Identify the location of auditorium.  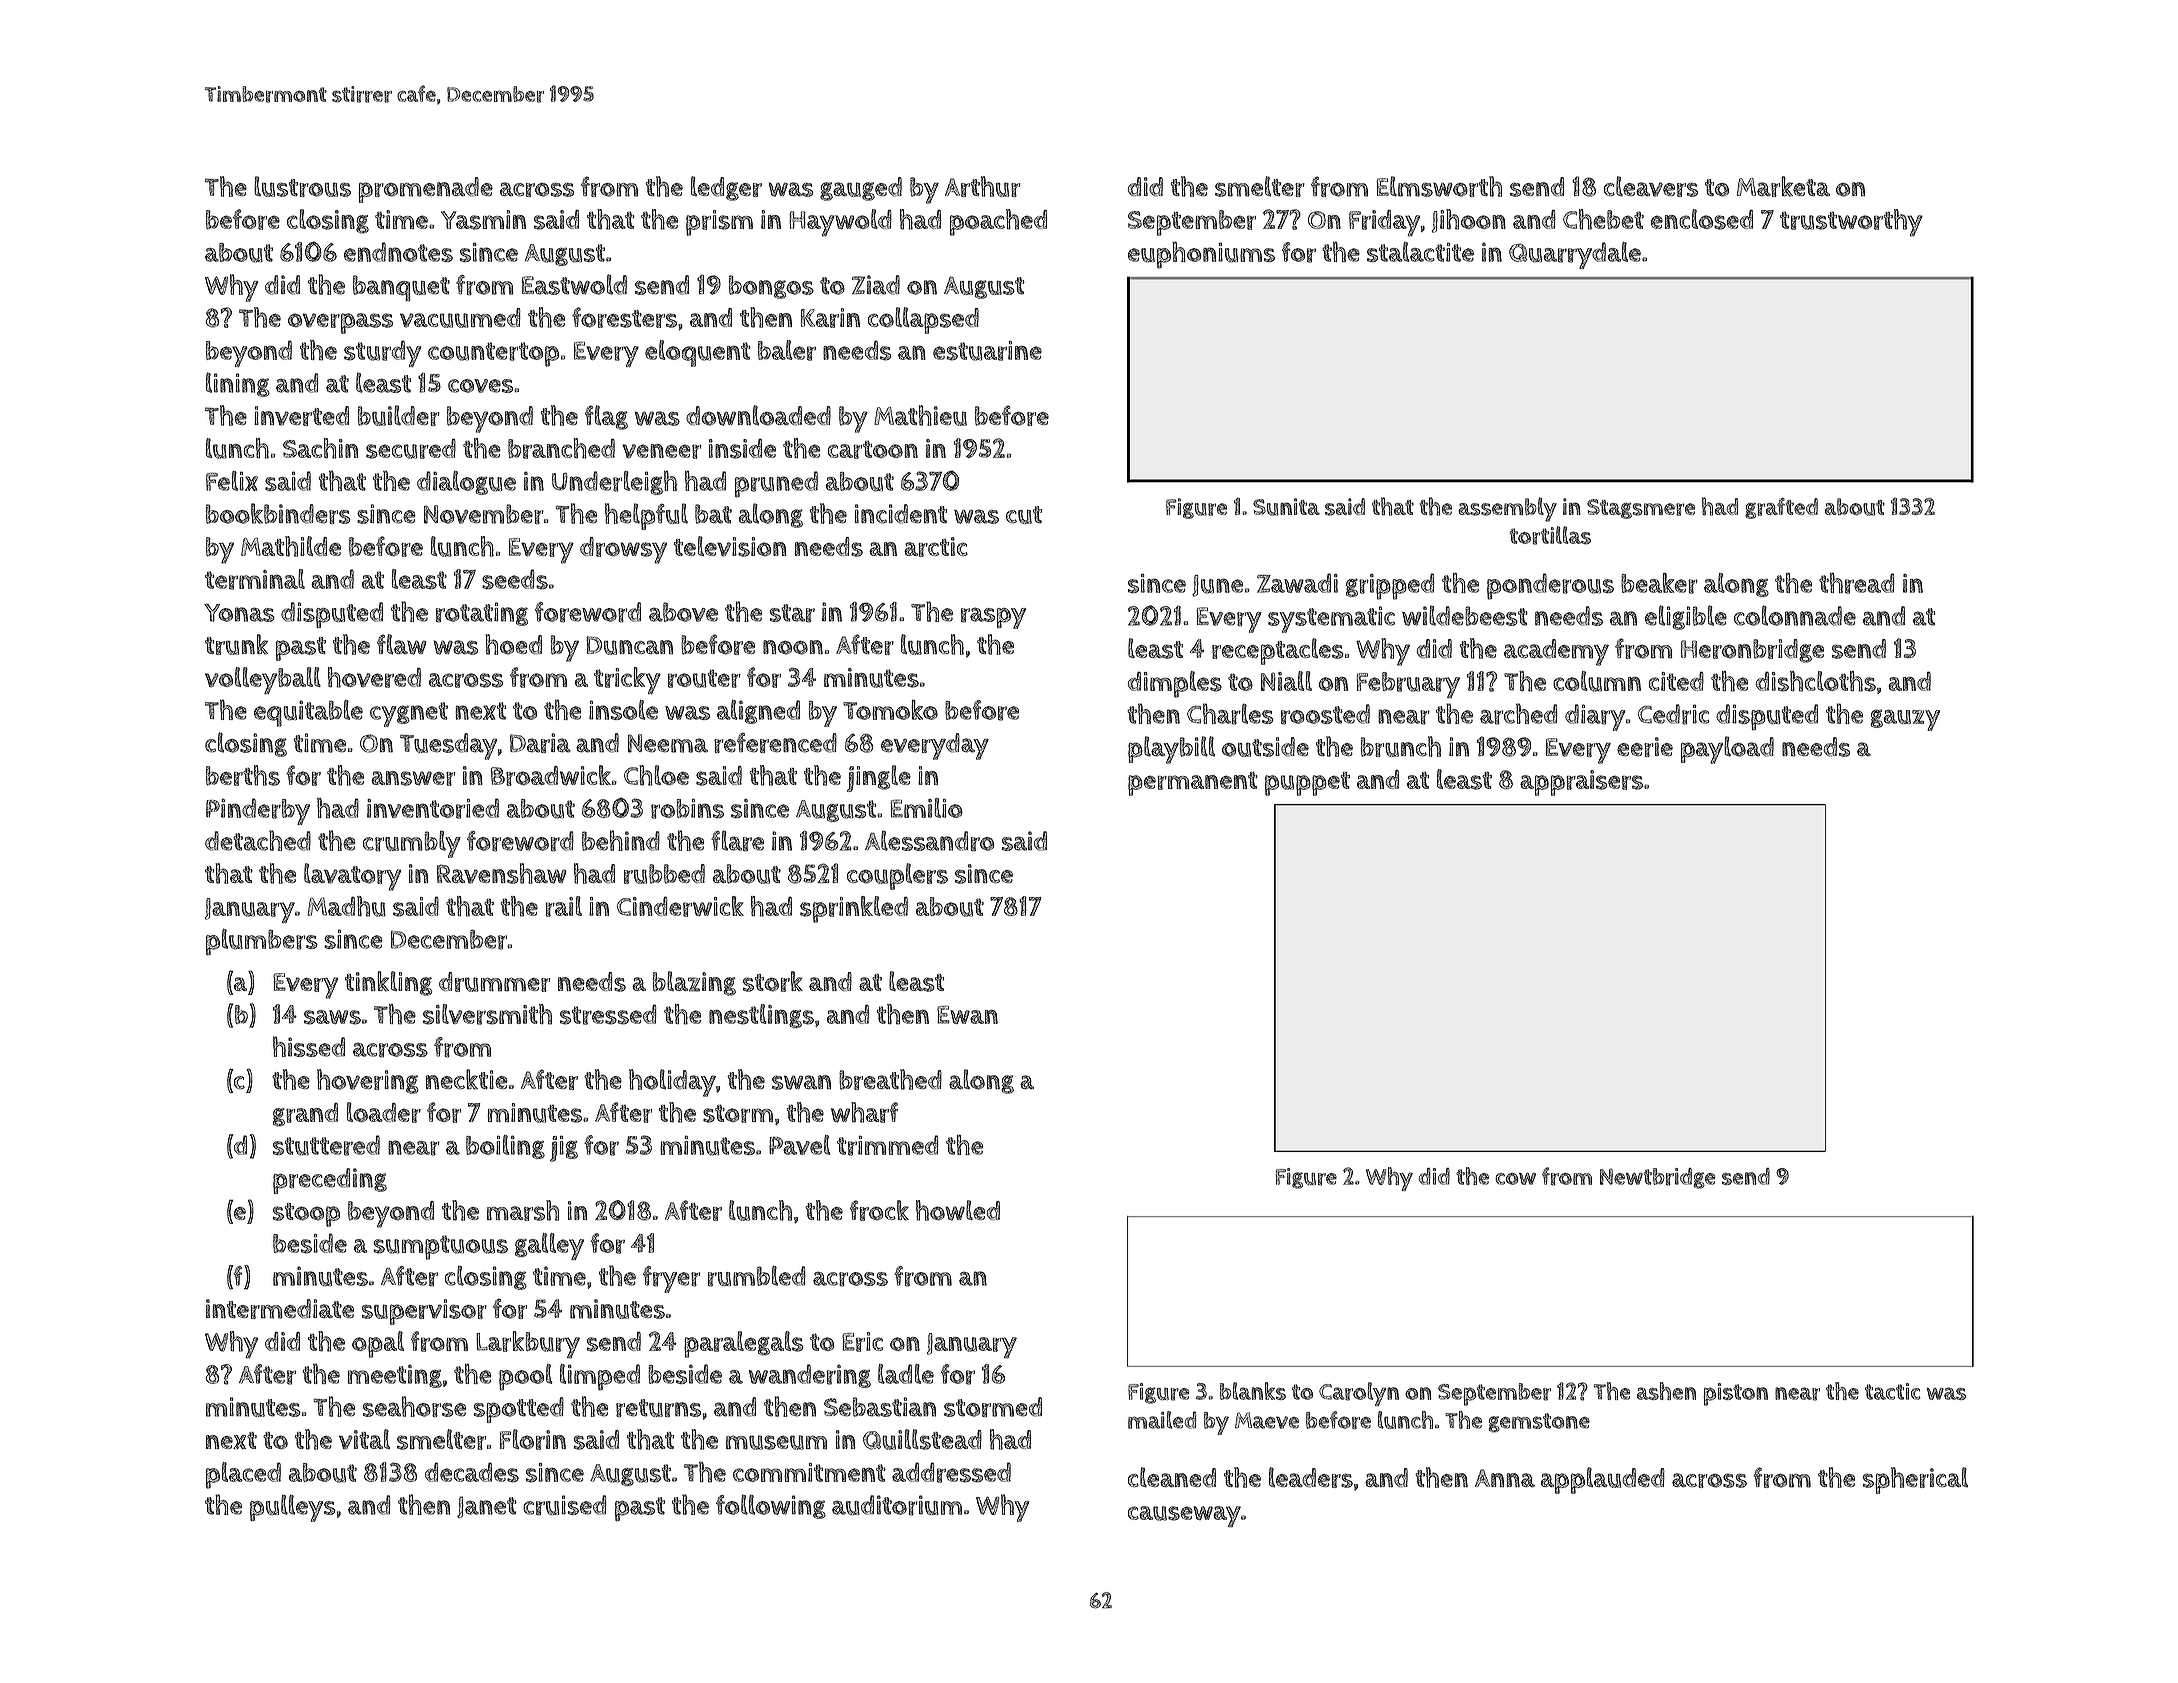
(897, 1505).
